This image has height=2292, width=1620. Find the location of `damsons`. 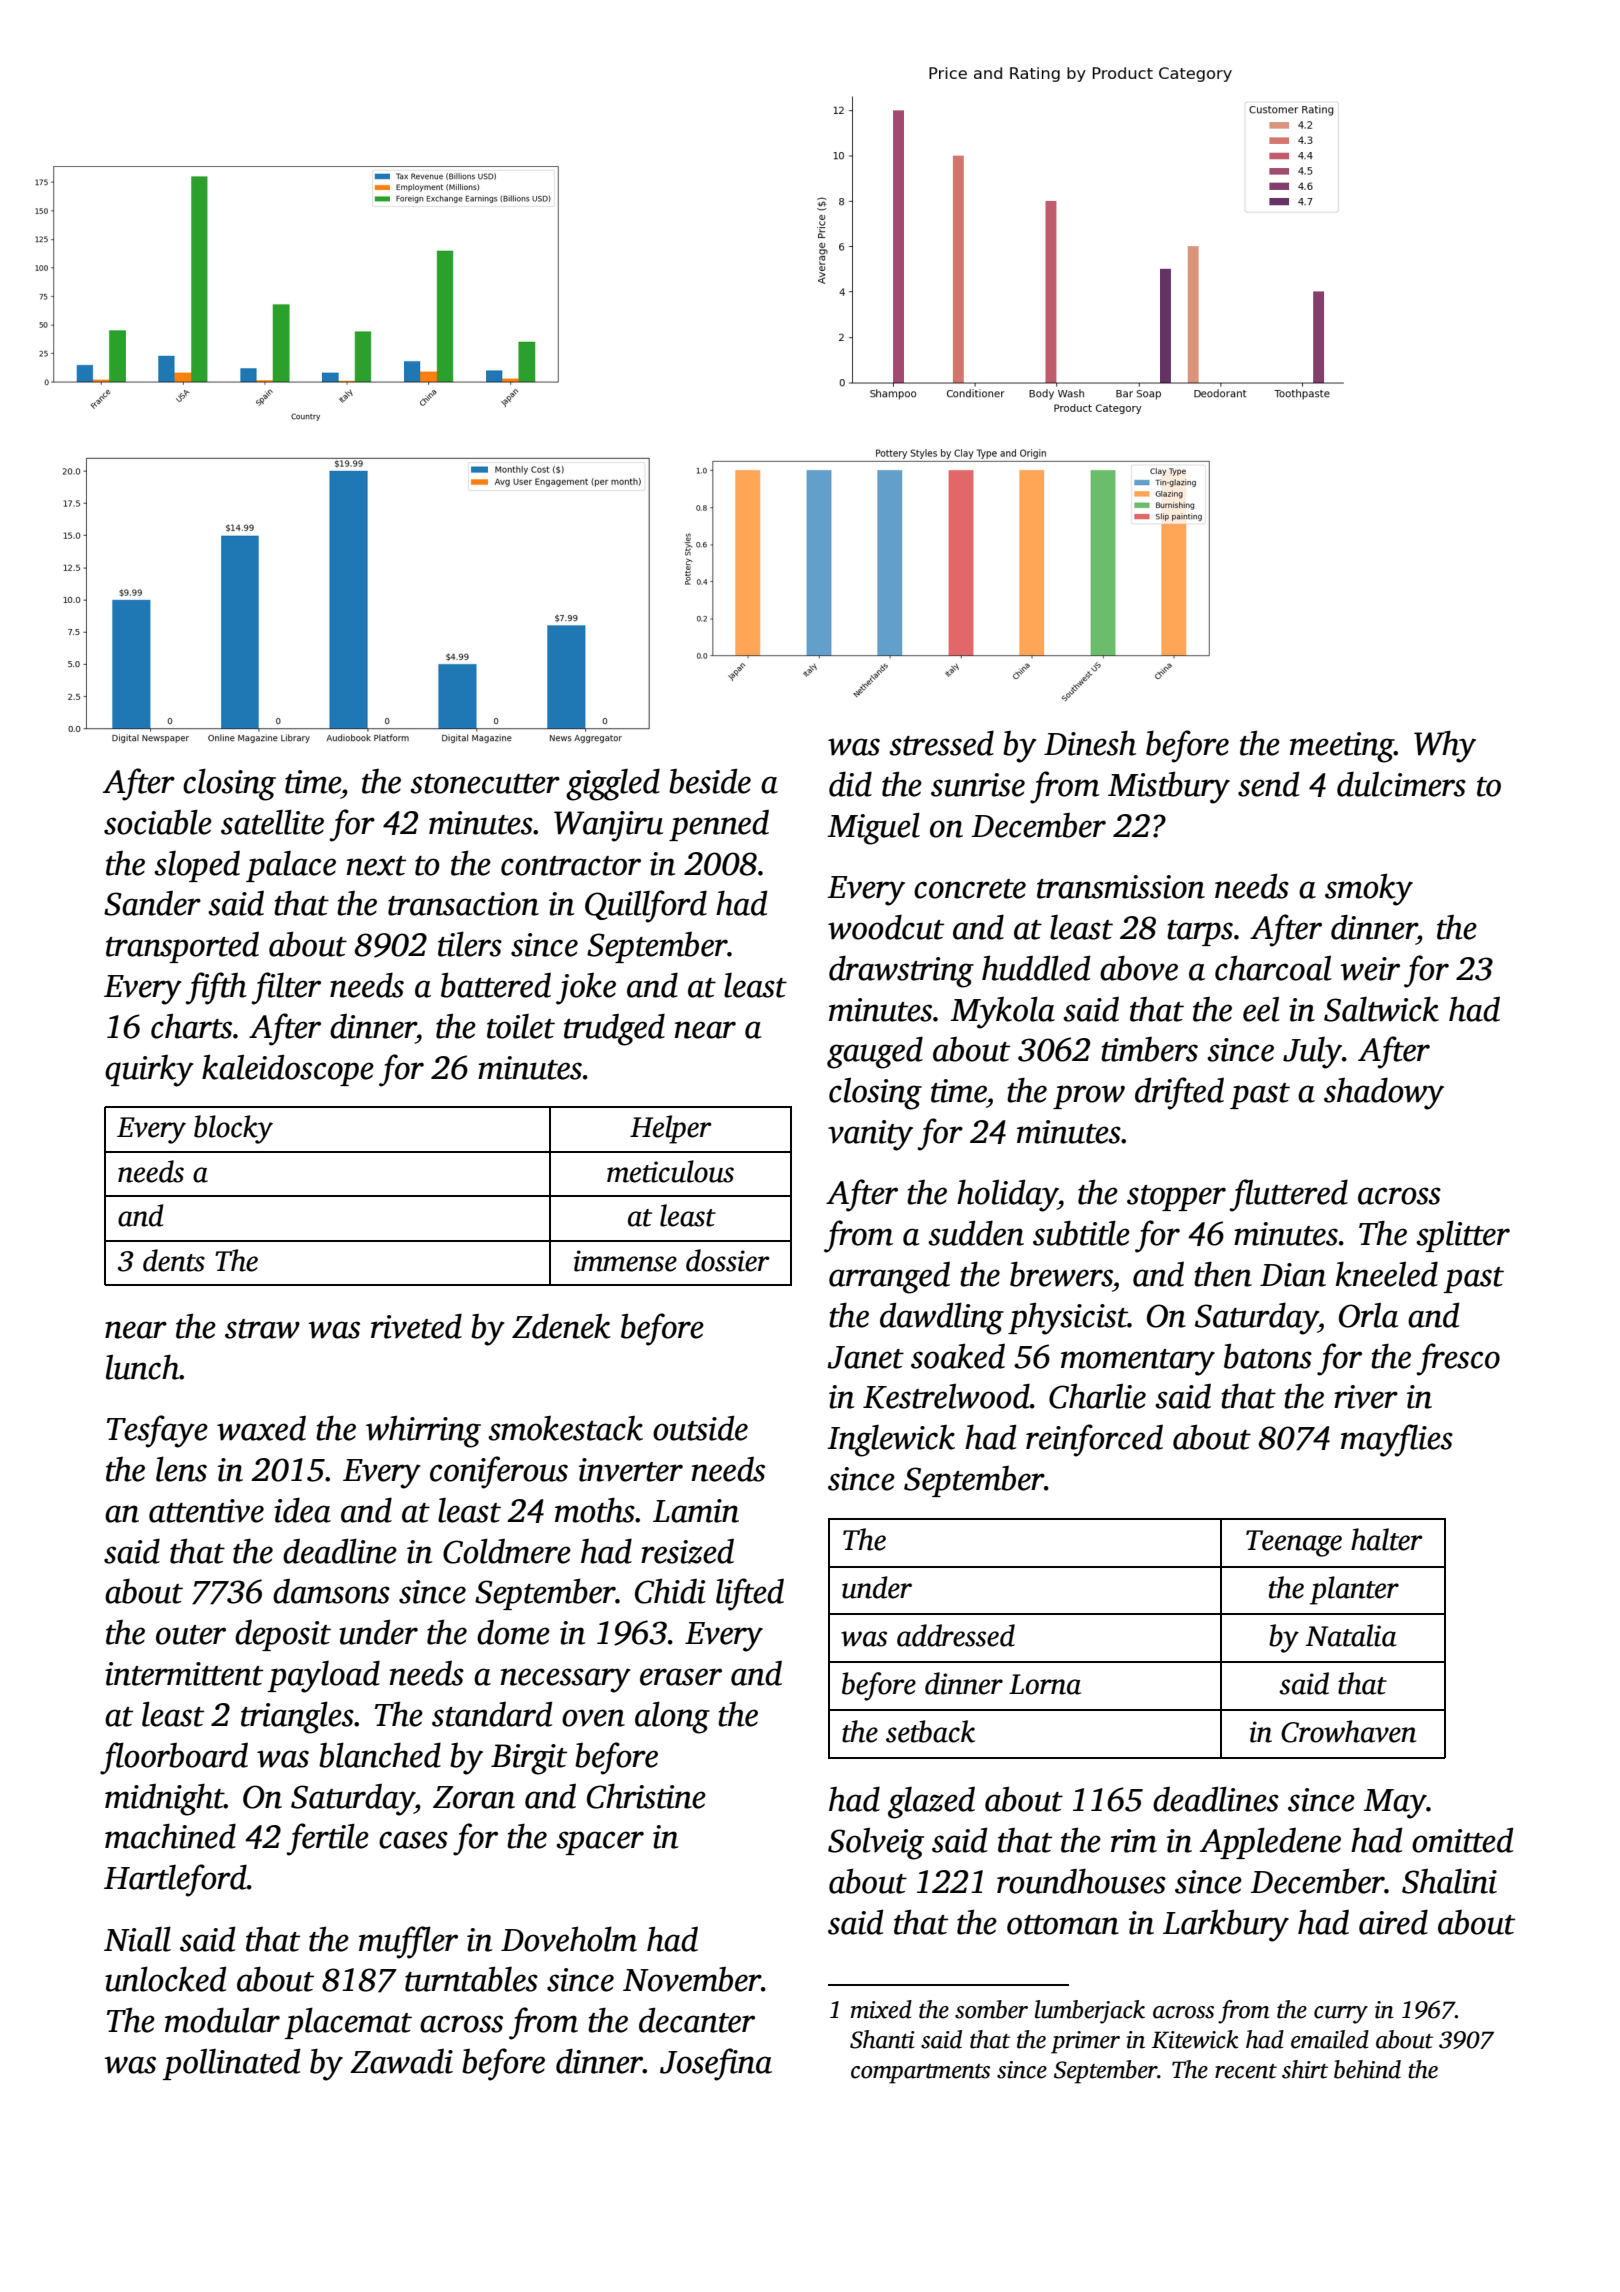

damsons is located at coordinates (331, 1591).
